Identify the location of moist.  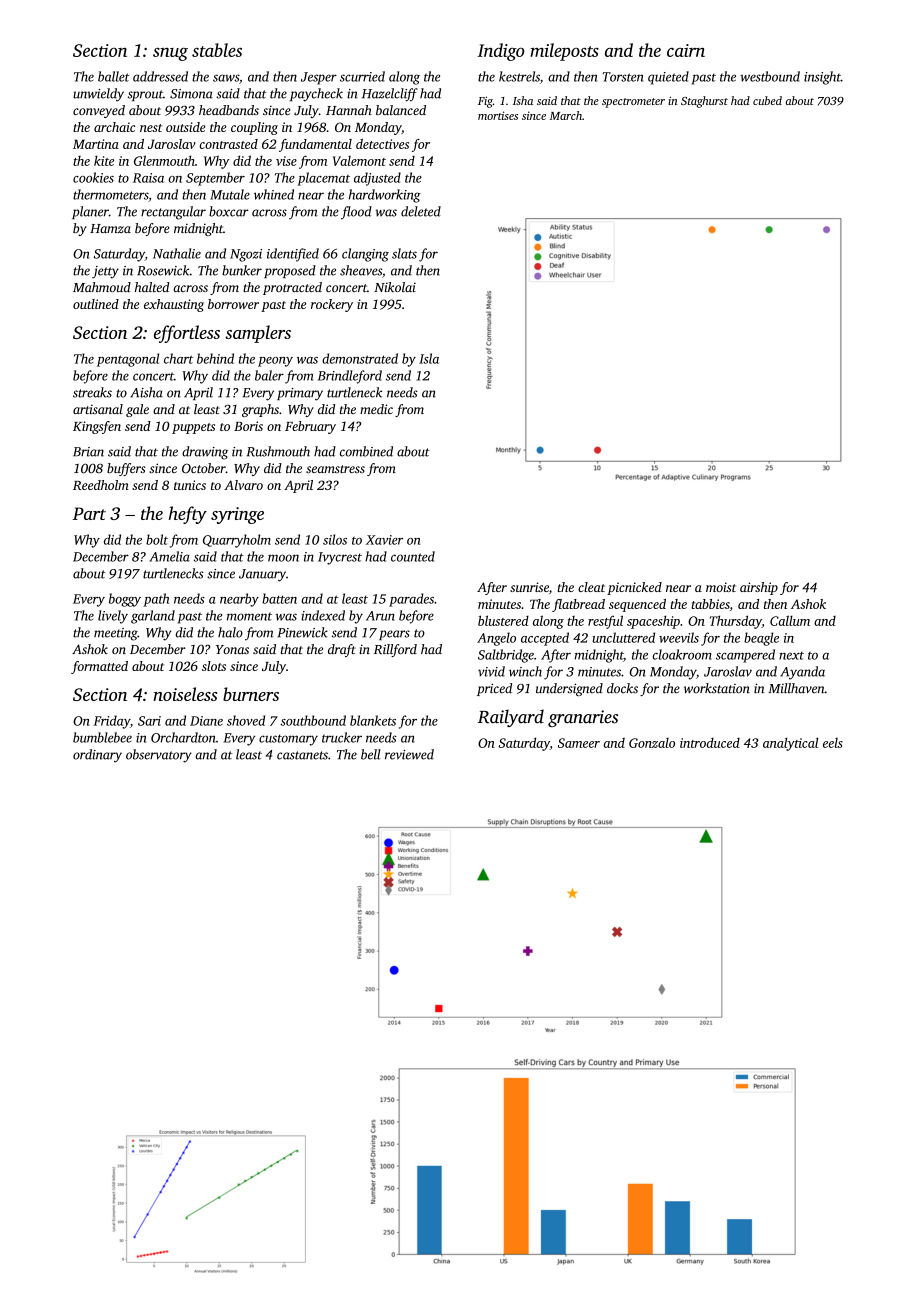
(721, 587).
